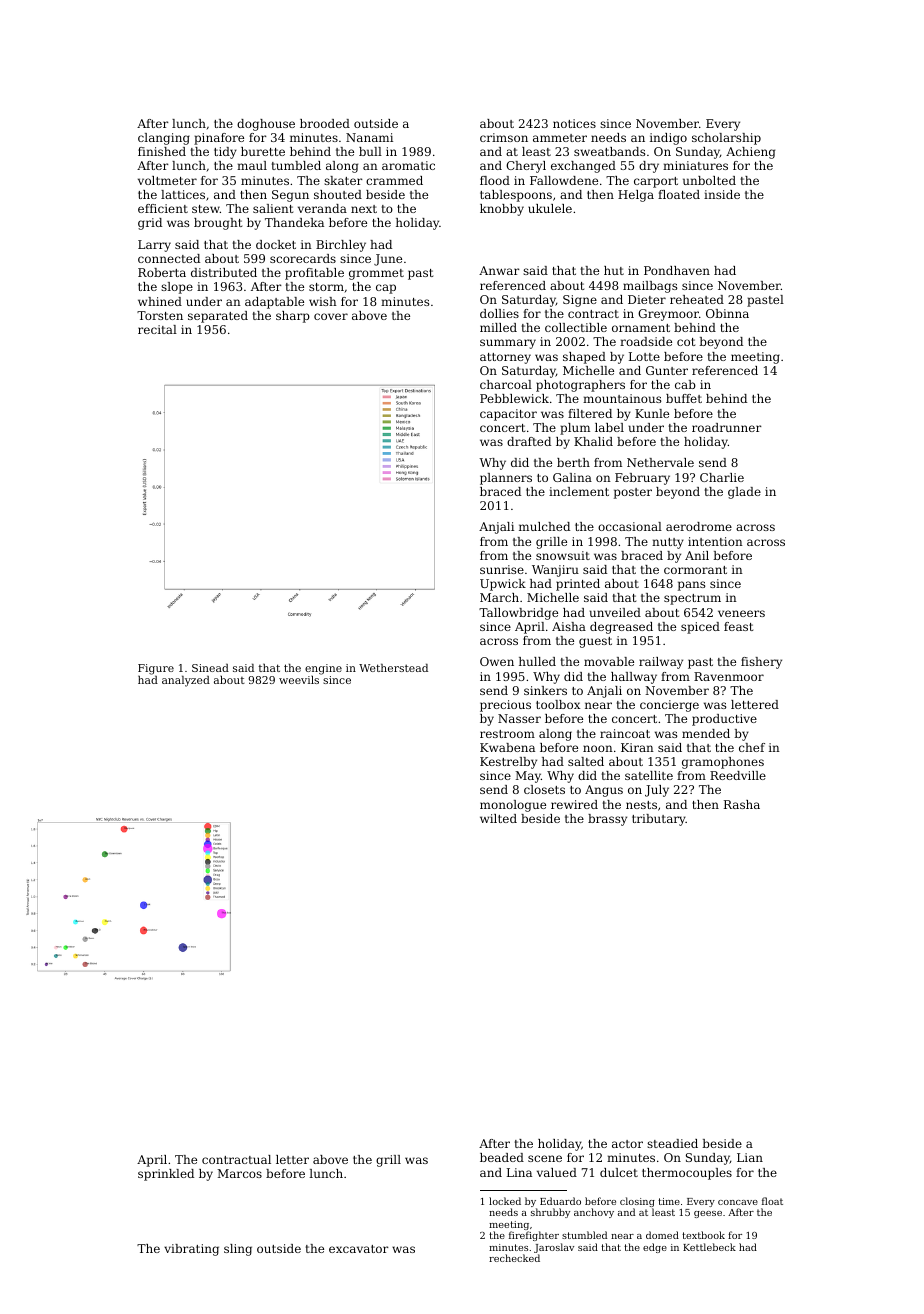  What do you see at coordinates (166, 1175) in the document?
I see `sprinkled` at bounding box center [166, 1175].
